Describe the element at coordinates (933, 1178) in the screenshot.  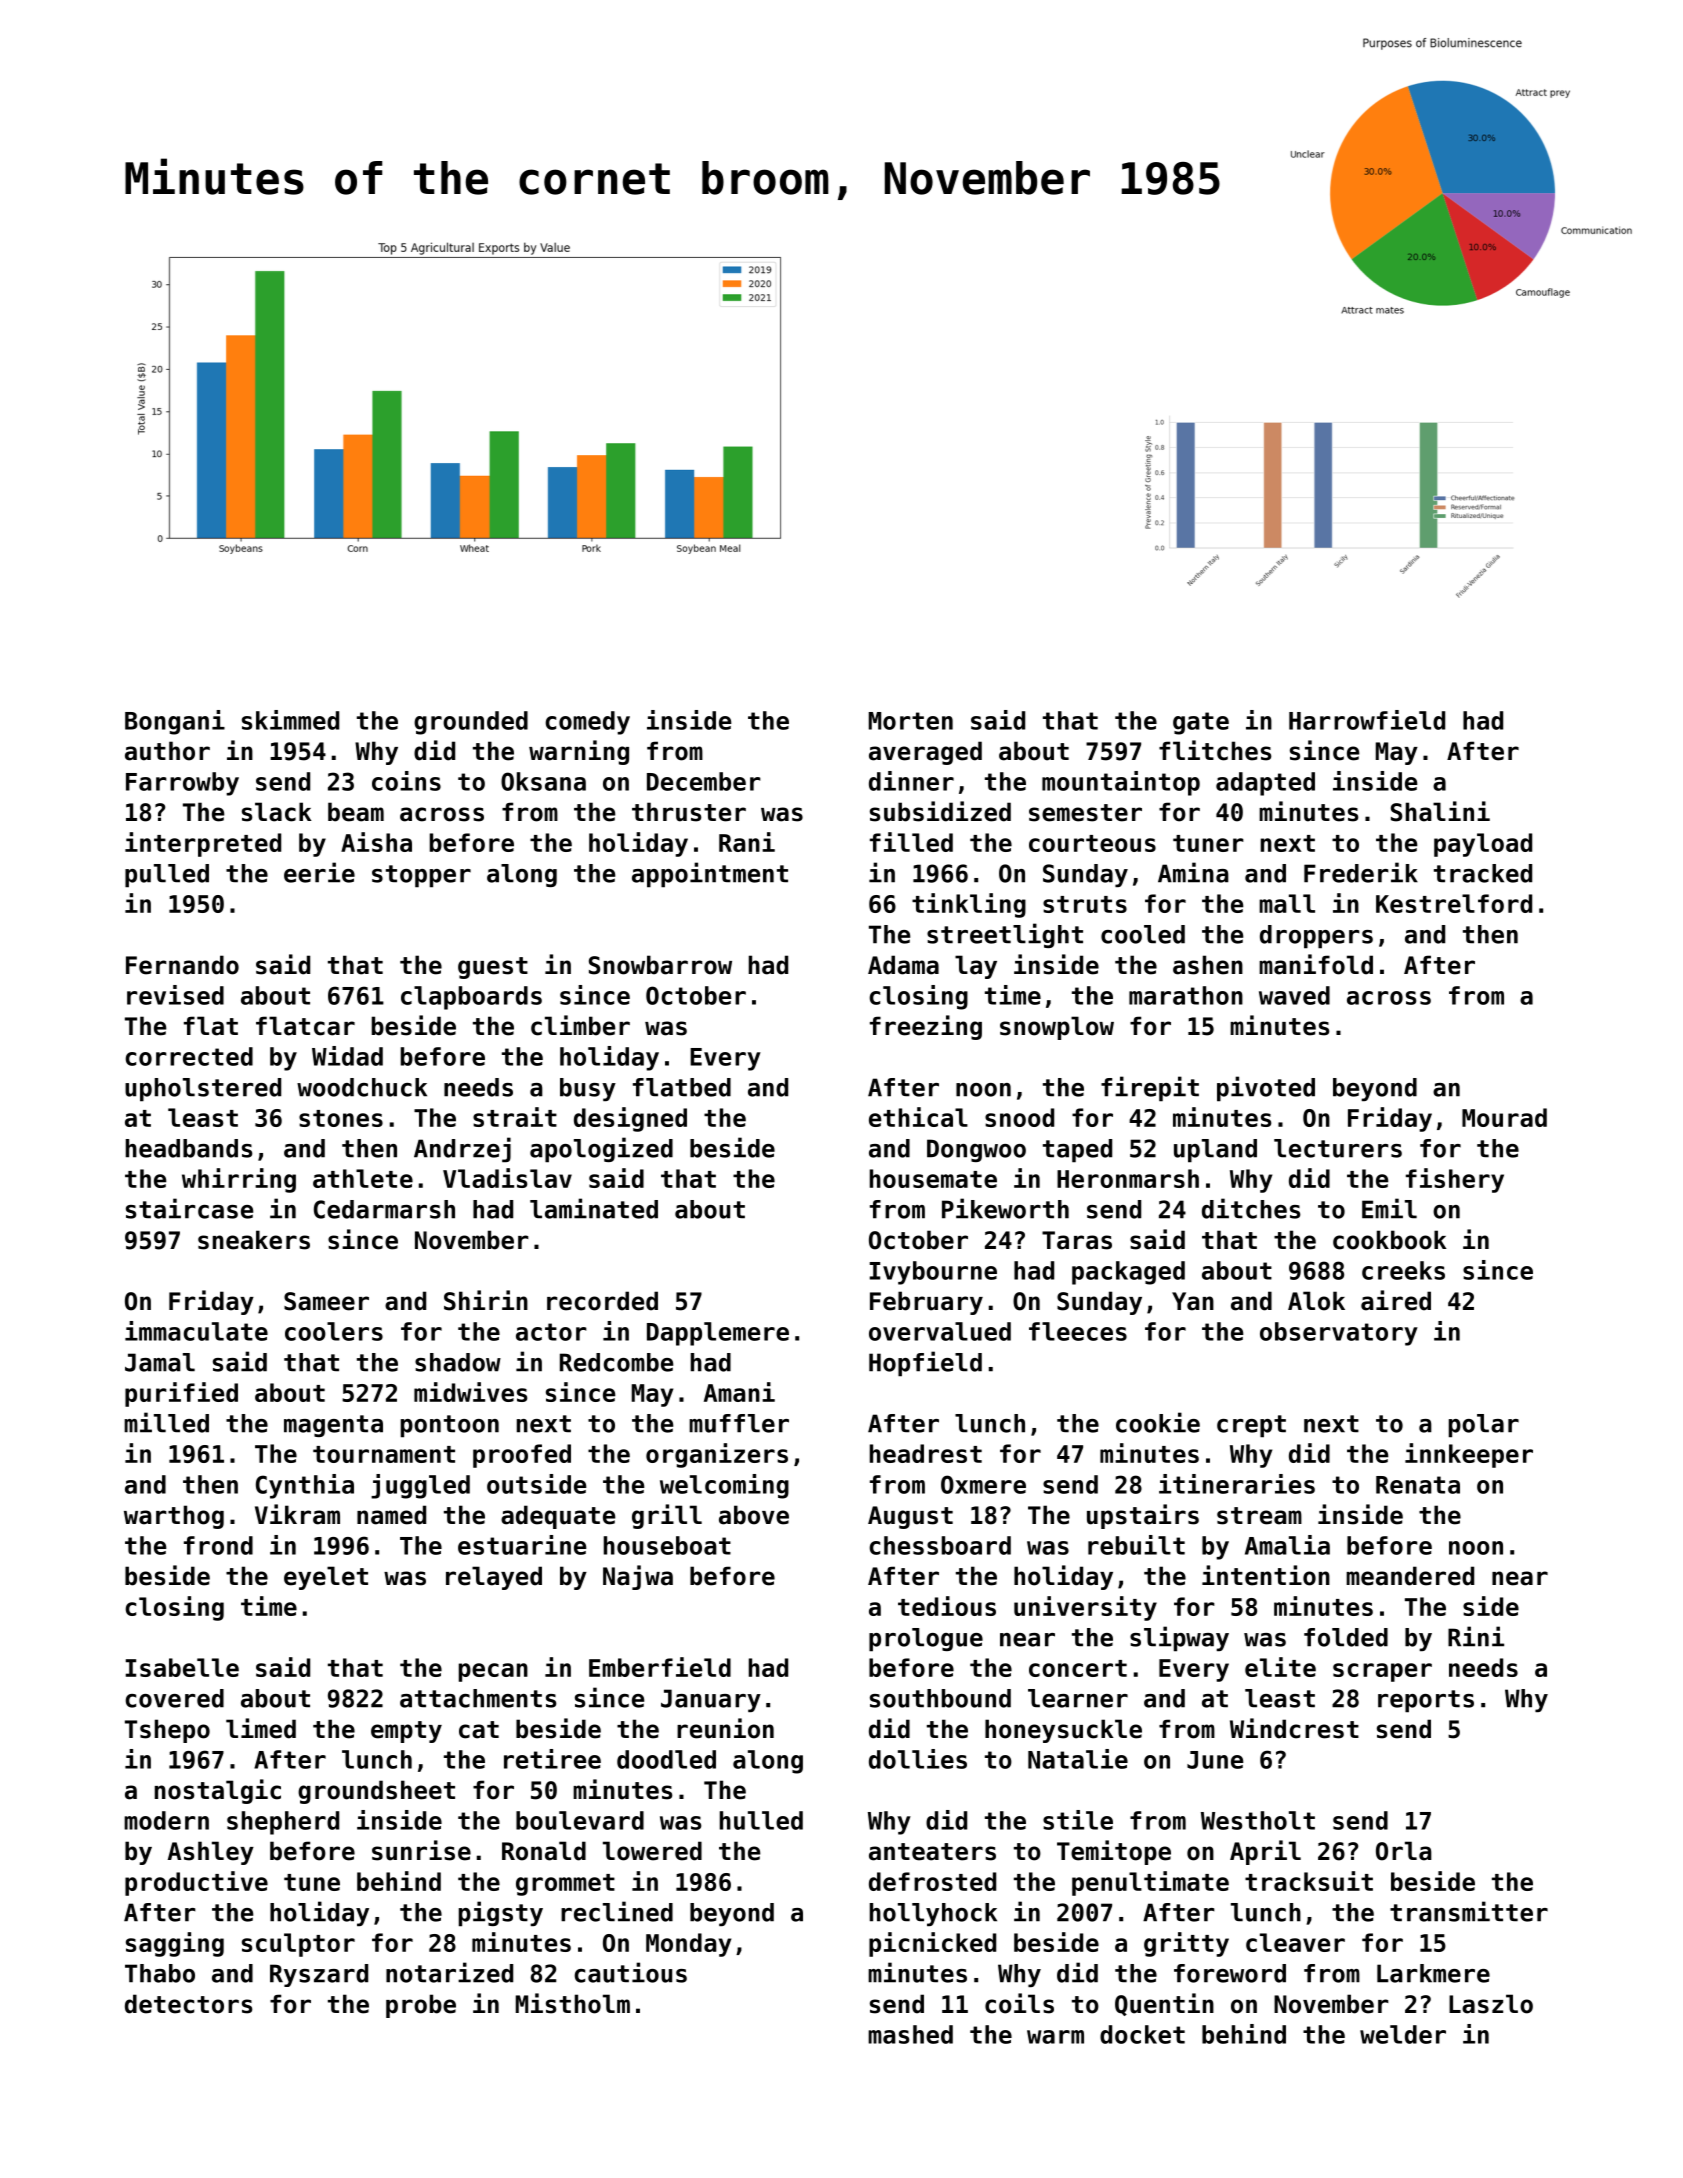
I see `housemate` at that location.
